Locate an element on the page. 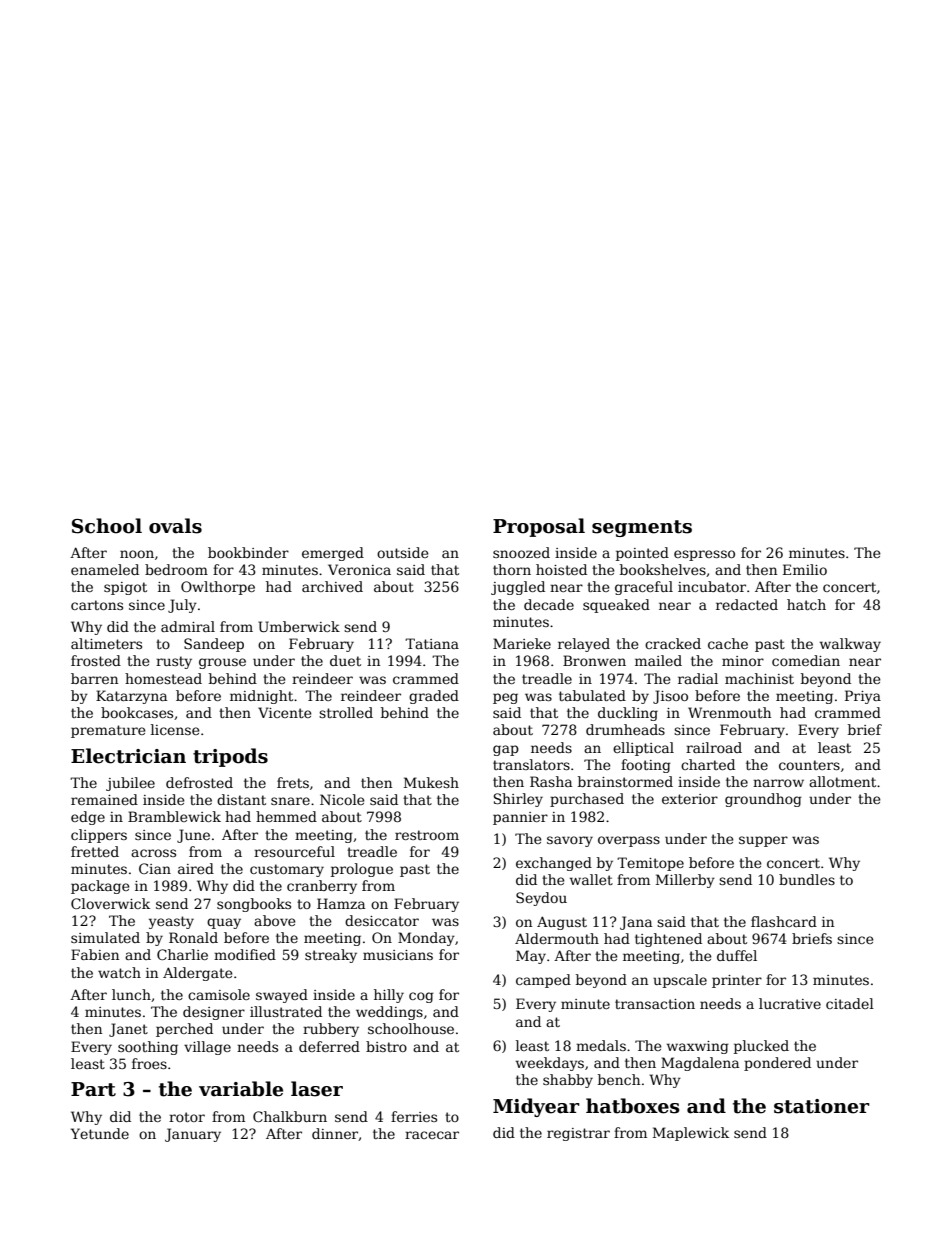 The image size is (952, 1233). segments is located at coordinates (642, 528).
